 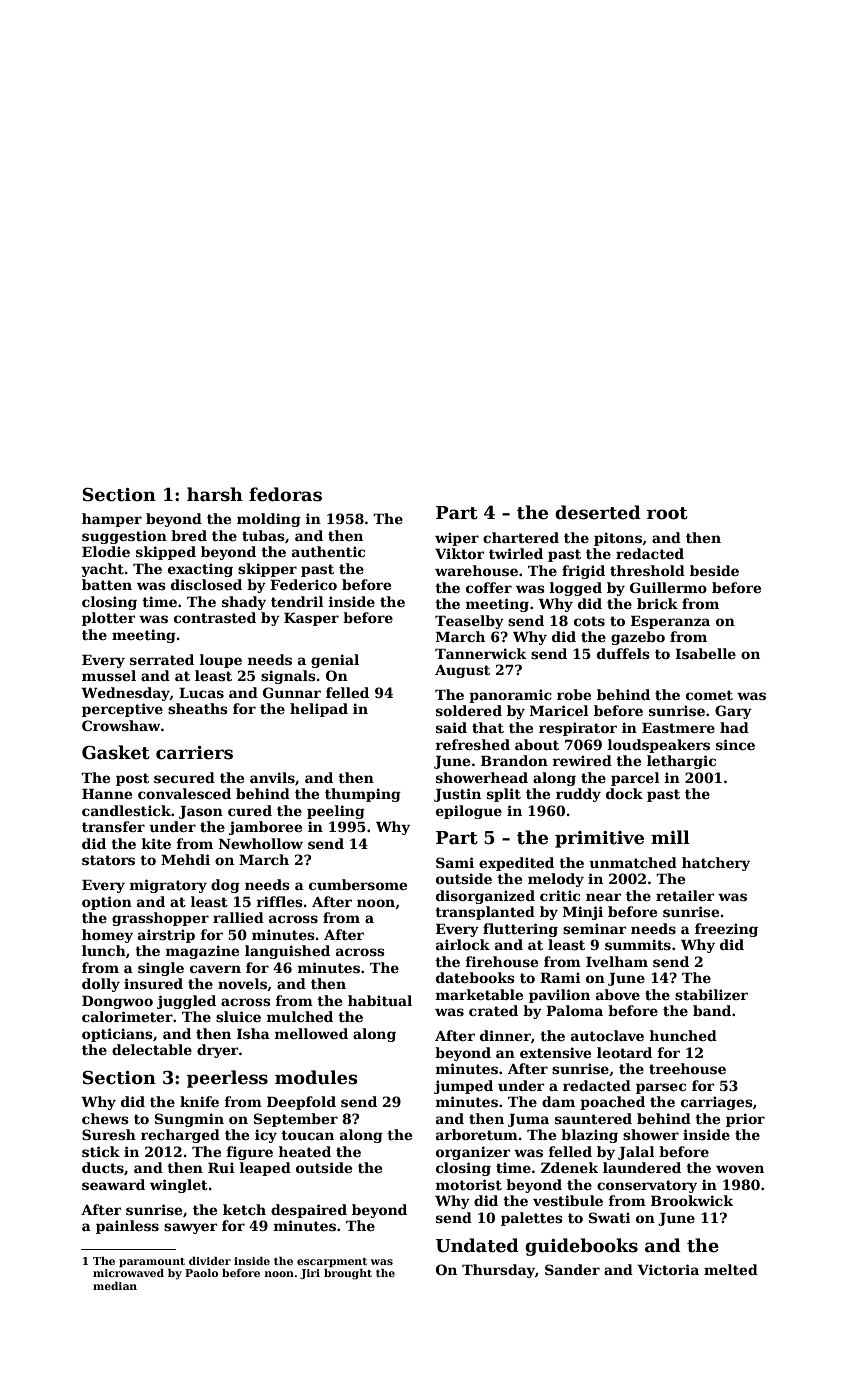 I want to click on freezing, so click(x=726, y=930).
